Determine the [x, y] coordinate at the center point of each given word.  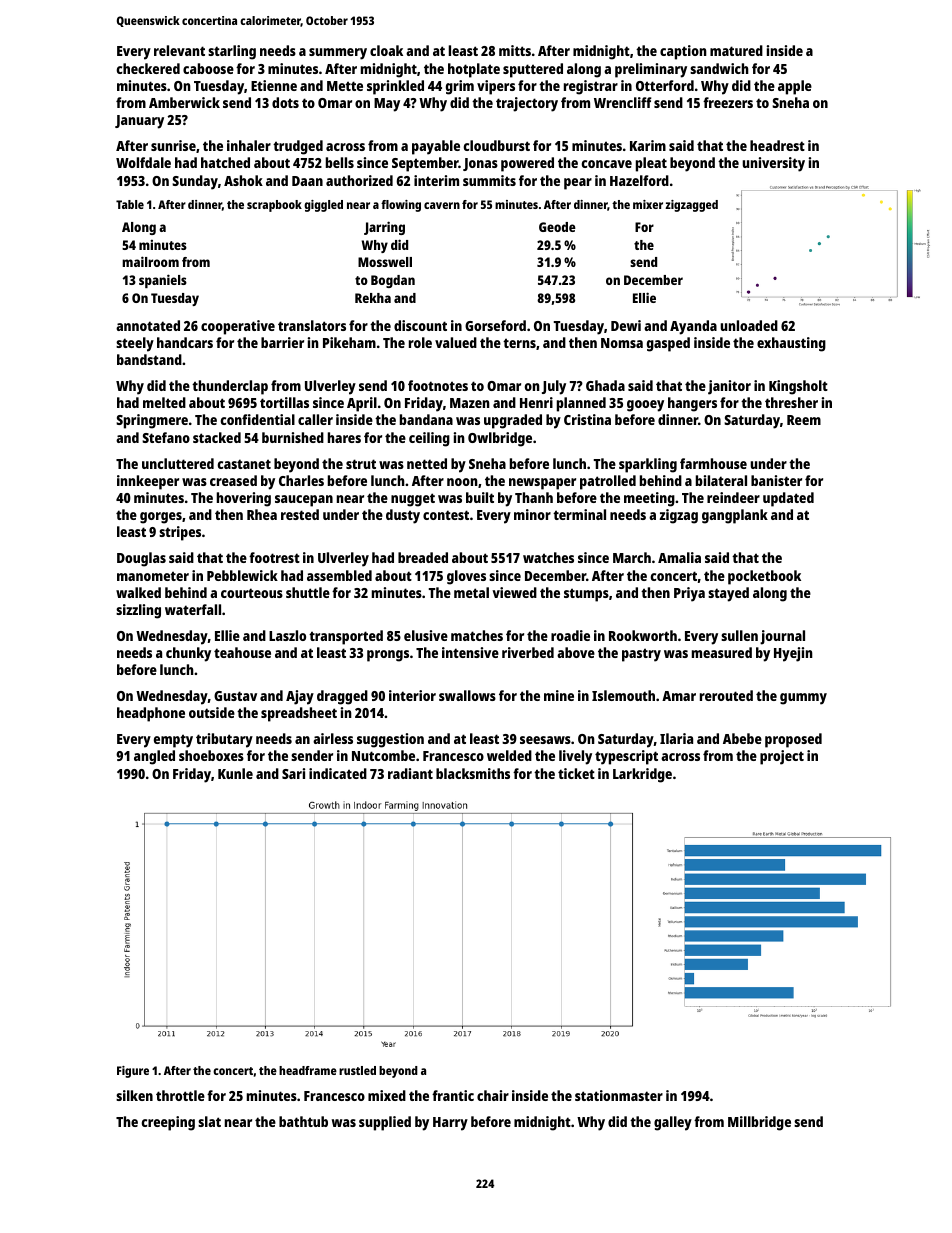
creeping [168, 1123]
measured [722, 652]
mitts [515, 50]
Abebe [742, 738]
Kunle [235, 773]
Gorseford [495, 325]
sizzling [138, 611]
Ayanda [693, 327]
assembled [339, 575]
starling [232, 52]
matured [736, 50]
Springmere [152, 421]
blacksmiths [473, 773]
